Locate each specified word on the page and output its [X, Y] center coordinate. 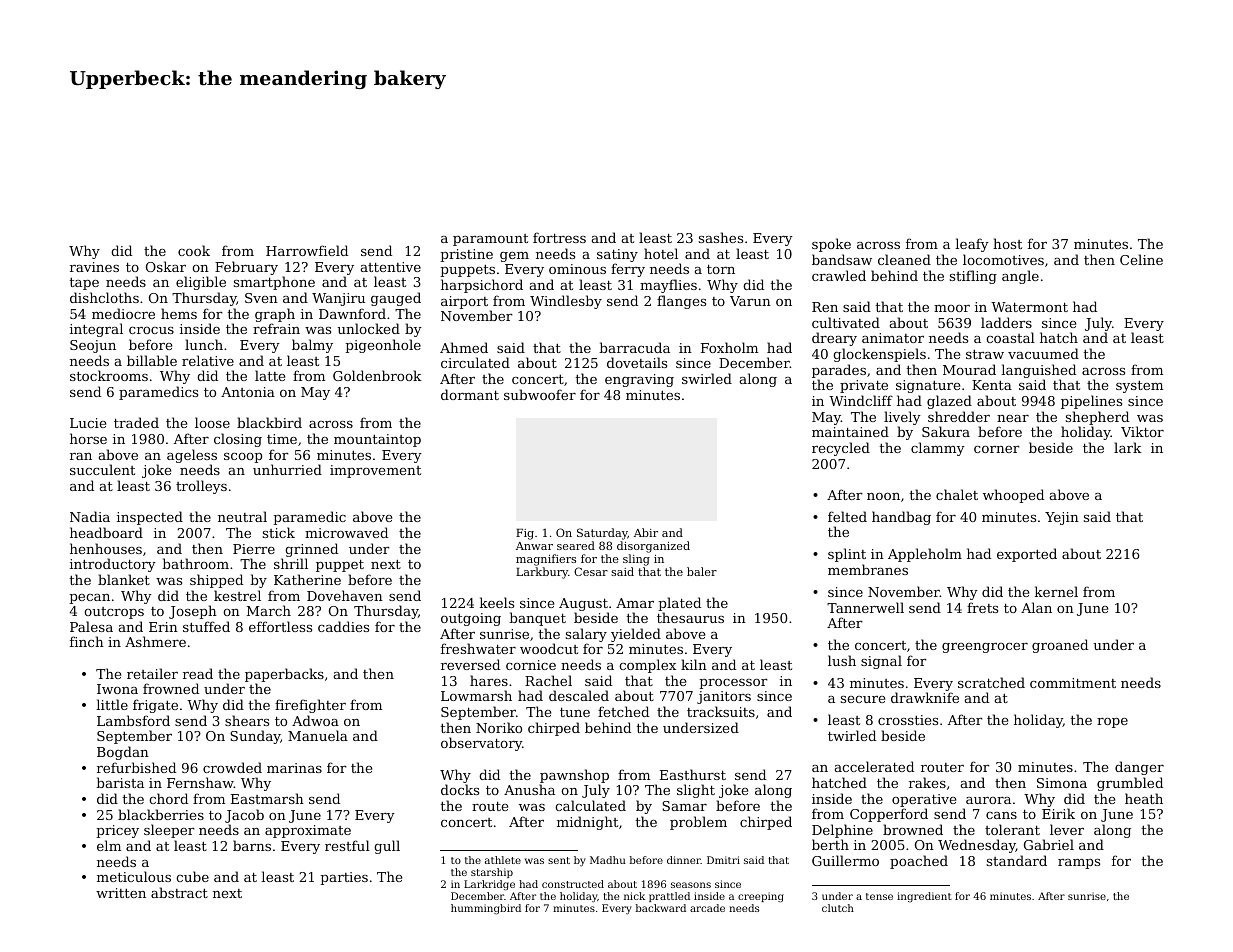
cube [192, 876]
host [1007, 243]
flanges [681, 302]
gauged [396, 299]
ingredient [924, 897]
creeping [761, 897]
